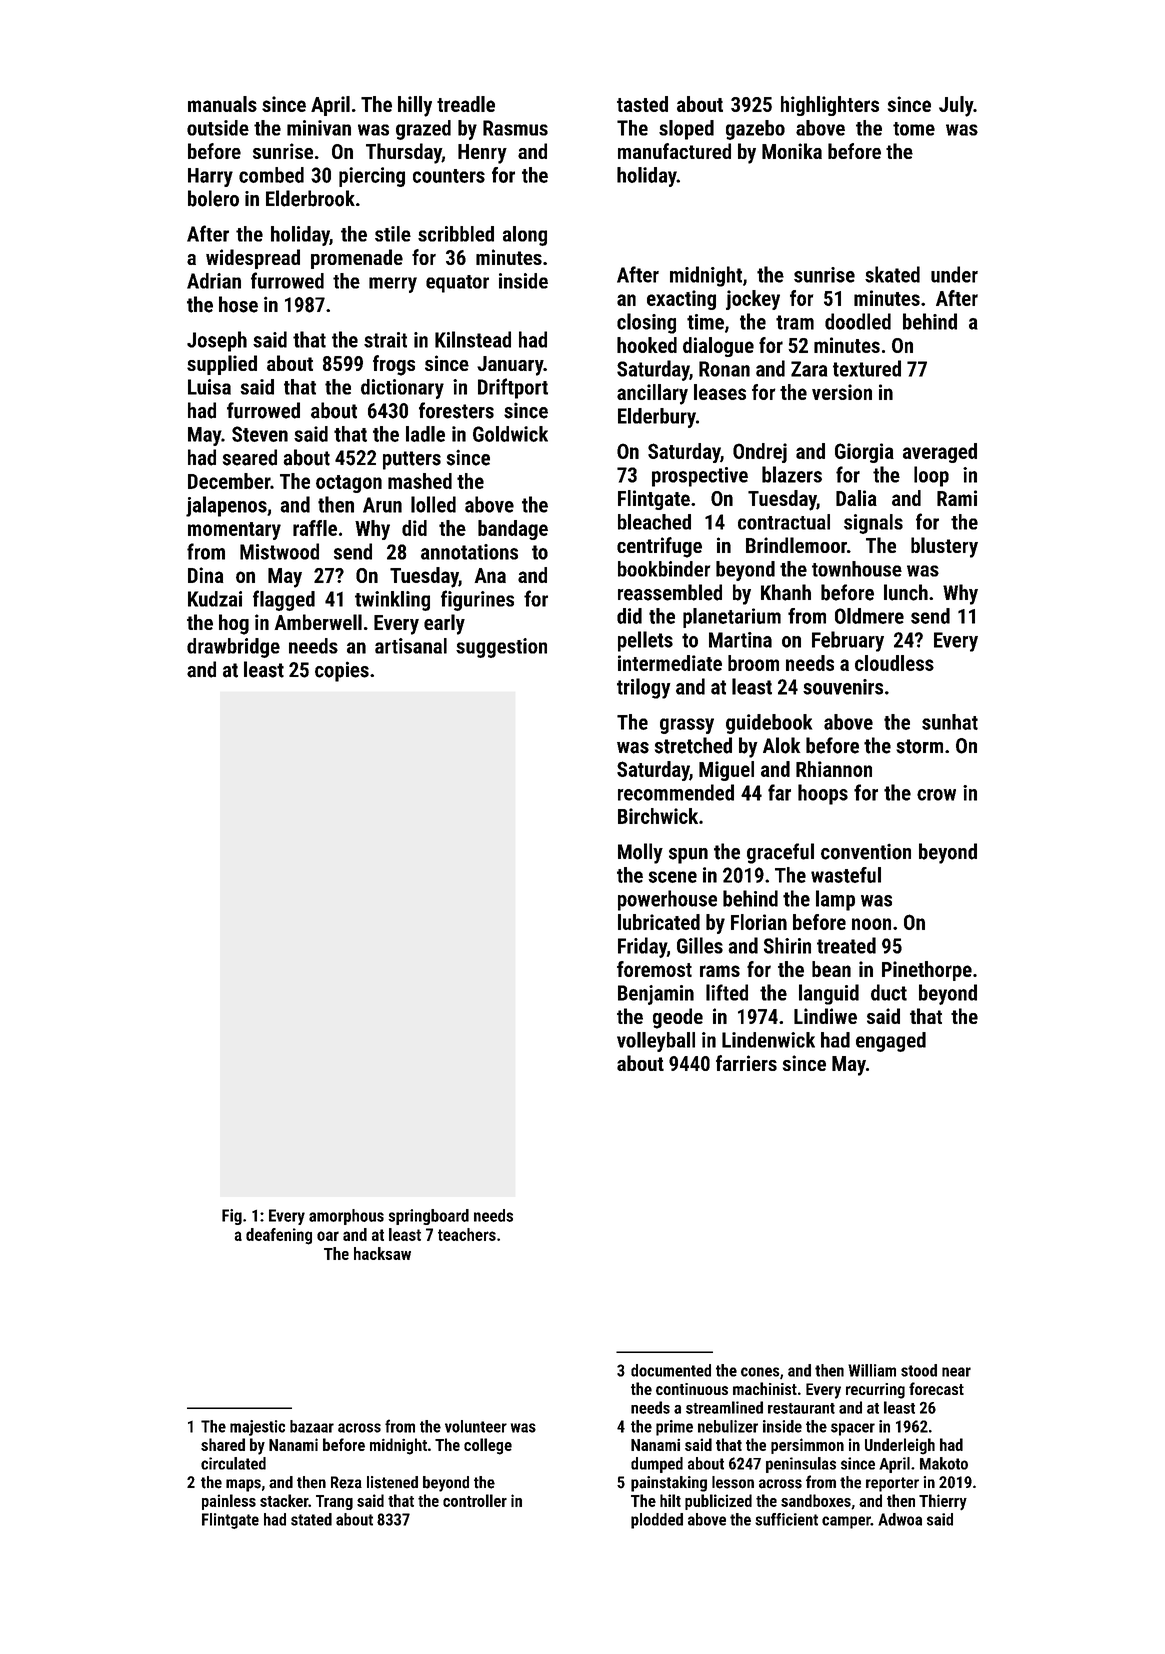 The width and height of the page is (1165, 1654). What do you see at coordinates (674, 151) in the page?
I see `manufactured` at bounding box center [674, 151].
